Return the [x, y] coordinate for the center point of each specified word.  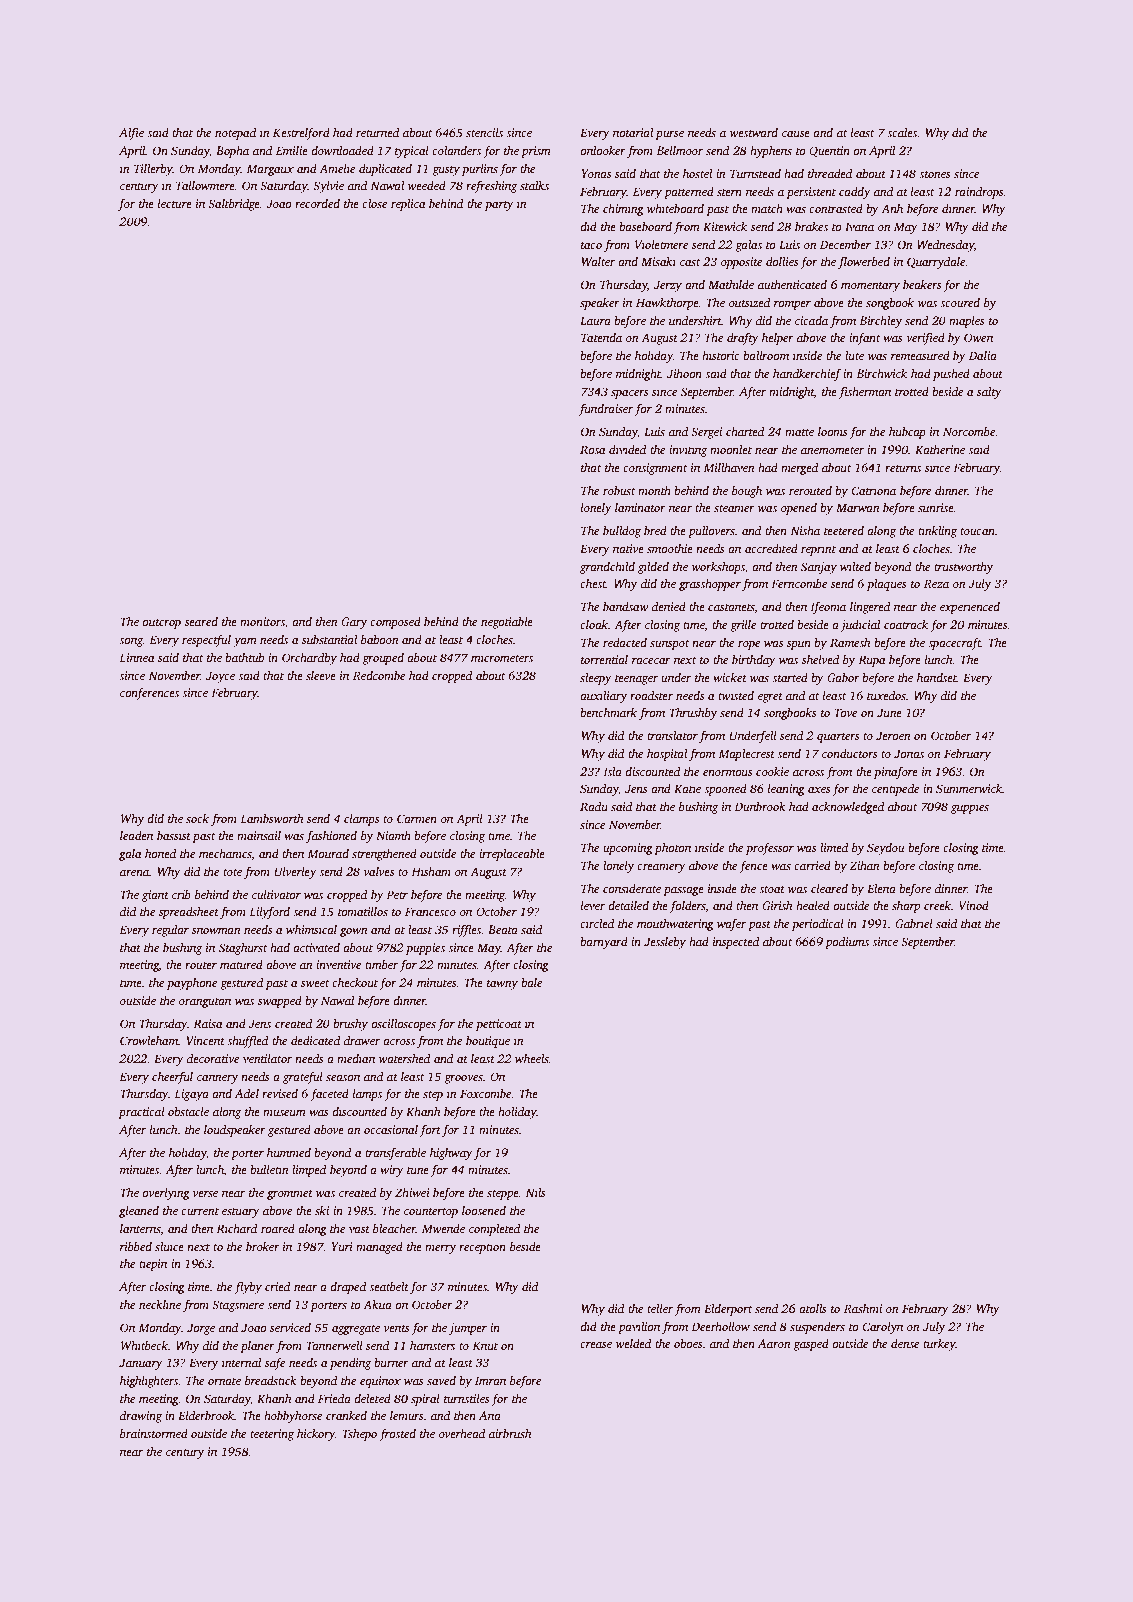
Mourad [328, 853]
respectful [206, 641]
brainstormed [154, 1433]
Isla [612, 771]
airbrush [510, 1433]
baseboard [645, 226]
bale [531, 982]
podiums [847, 943]
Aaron [774, 1343]
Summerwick [969, 788]
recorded [317, 203]
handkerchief [807, 375]
